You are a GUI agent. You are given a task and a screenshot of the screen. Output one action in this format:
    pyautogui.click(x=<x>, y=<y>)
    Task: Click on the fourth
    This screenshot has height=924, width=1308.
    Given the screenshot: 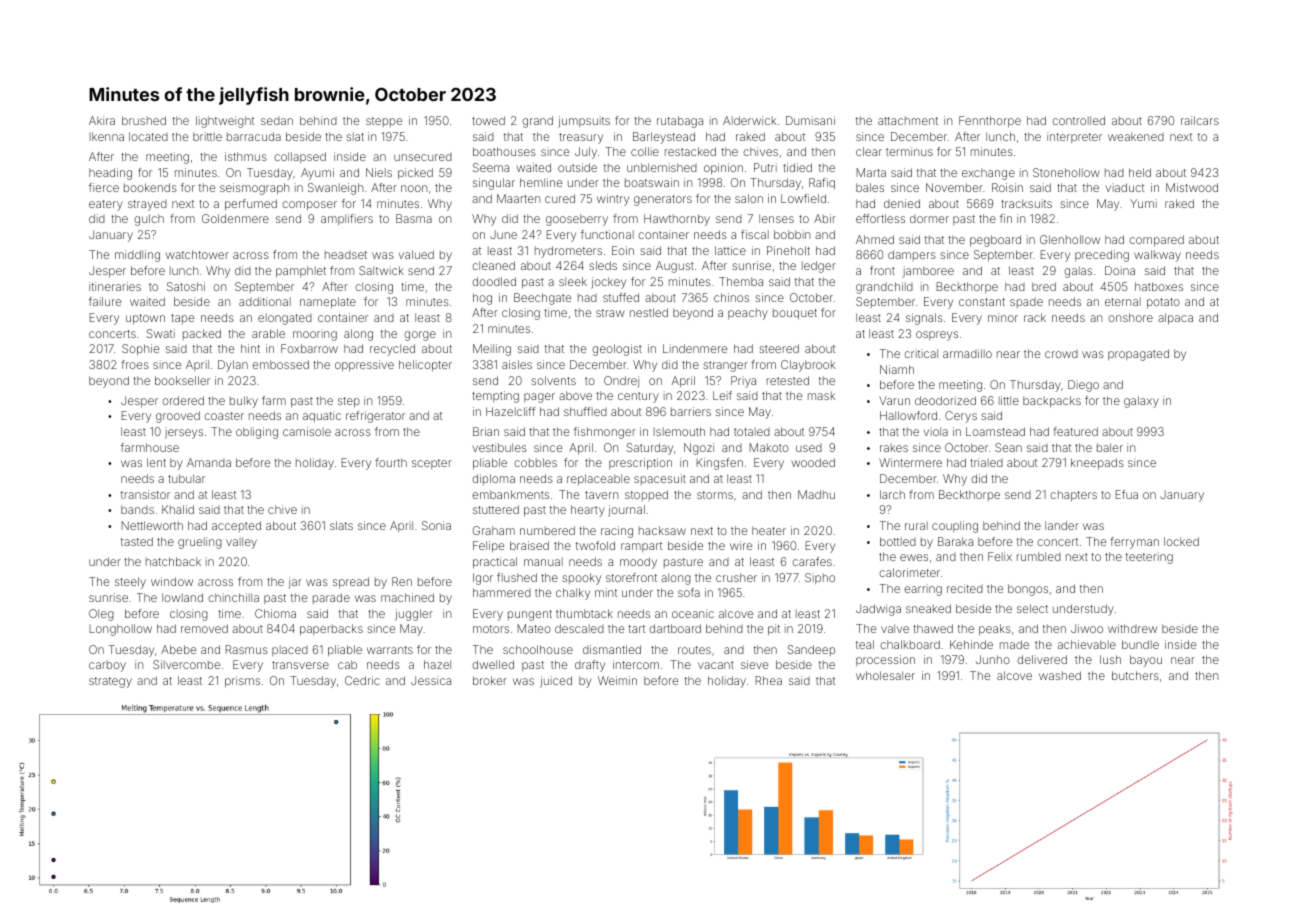 What is the action you would take?
    pyautogui.click(x=391, y=462)
